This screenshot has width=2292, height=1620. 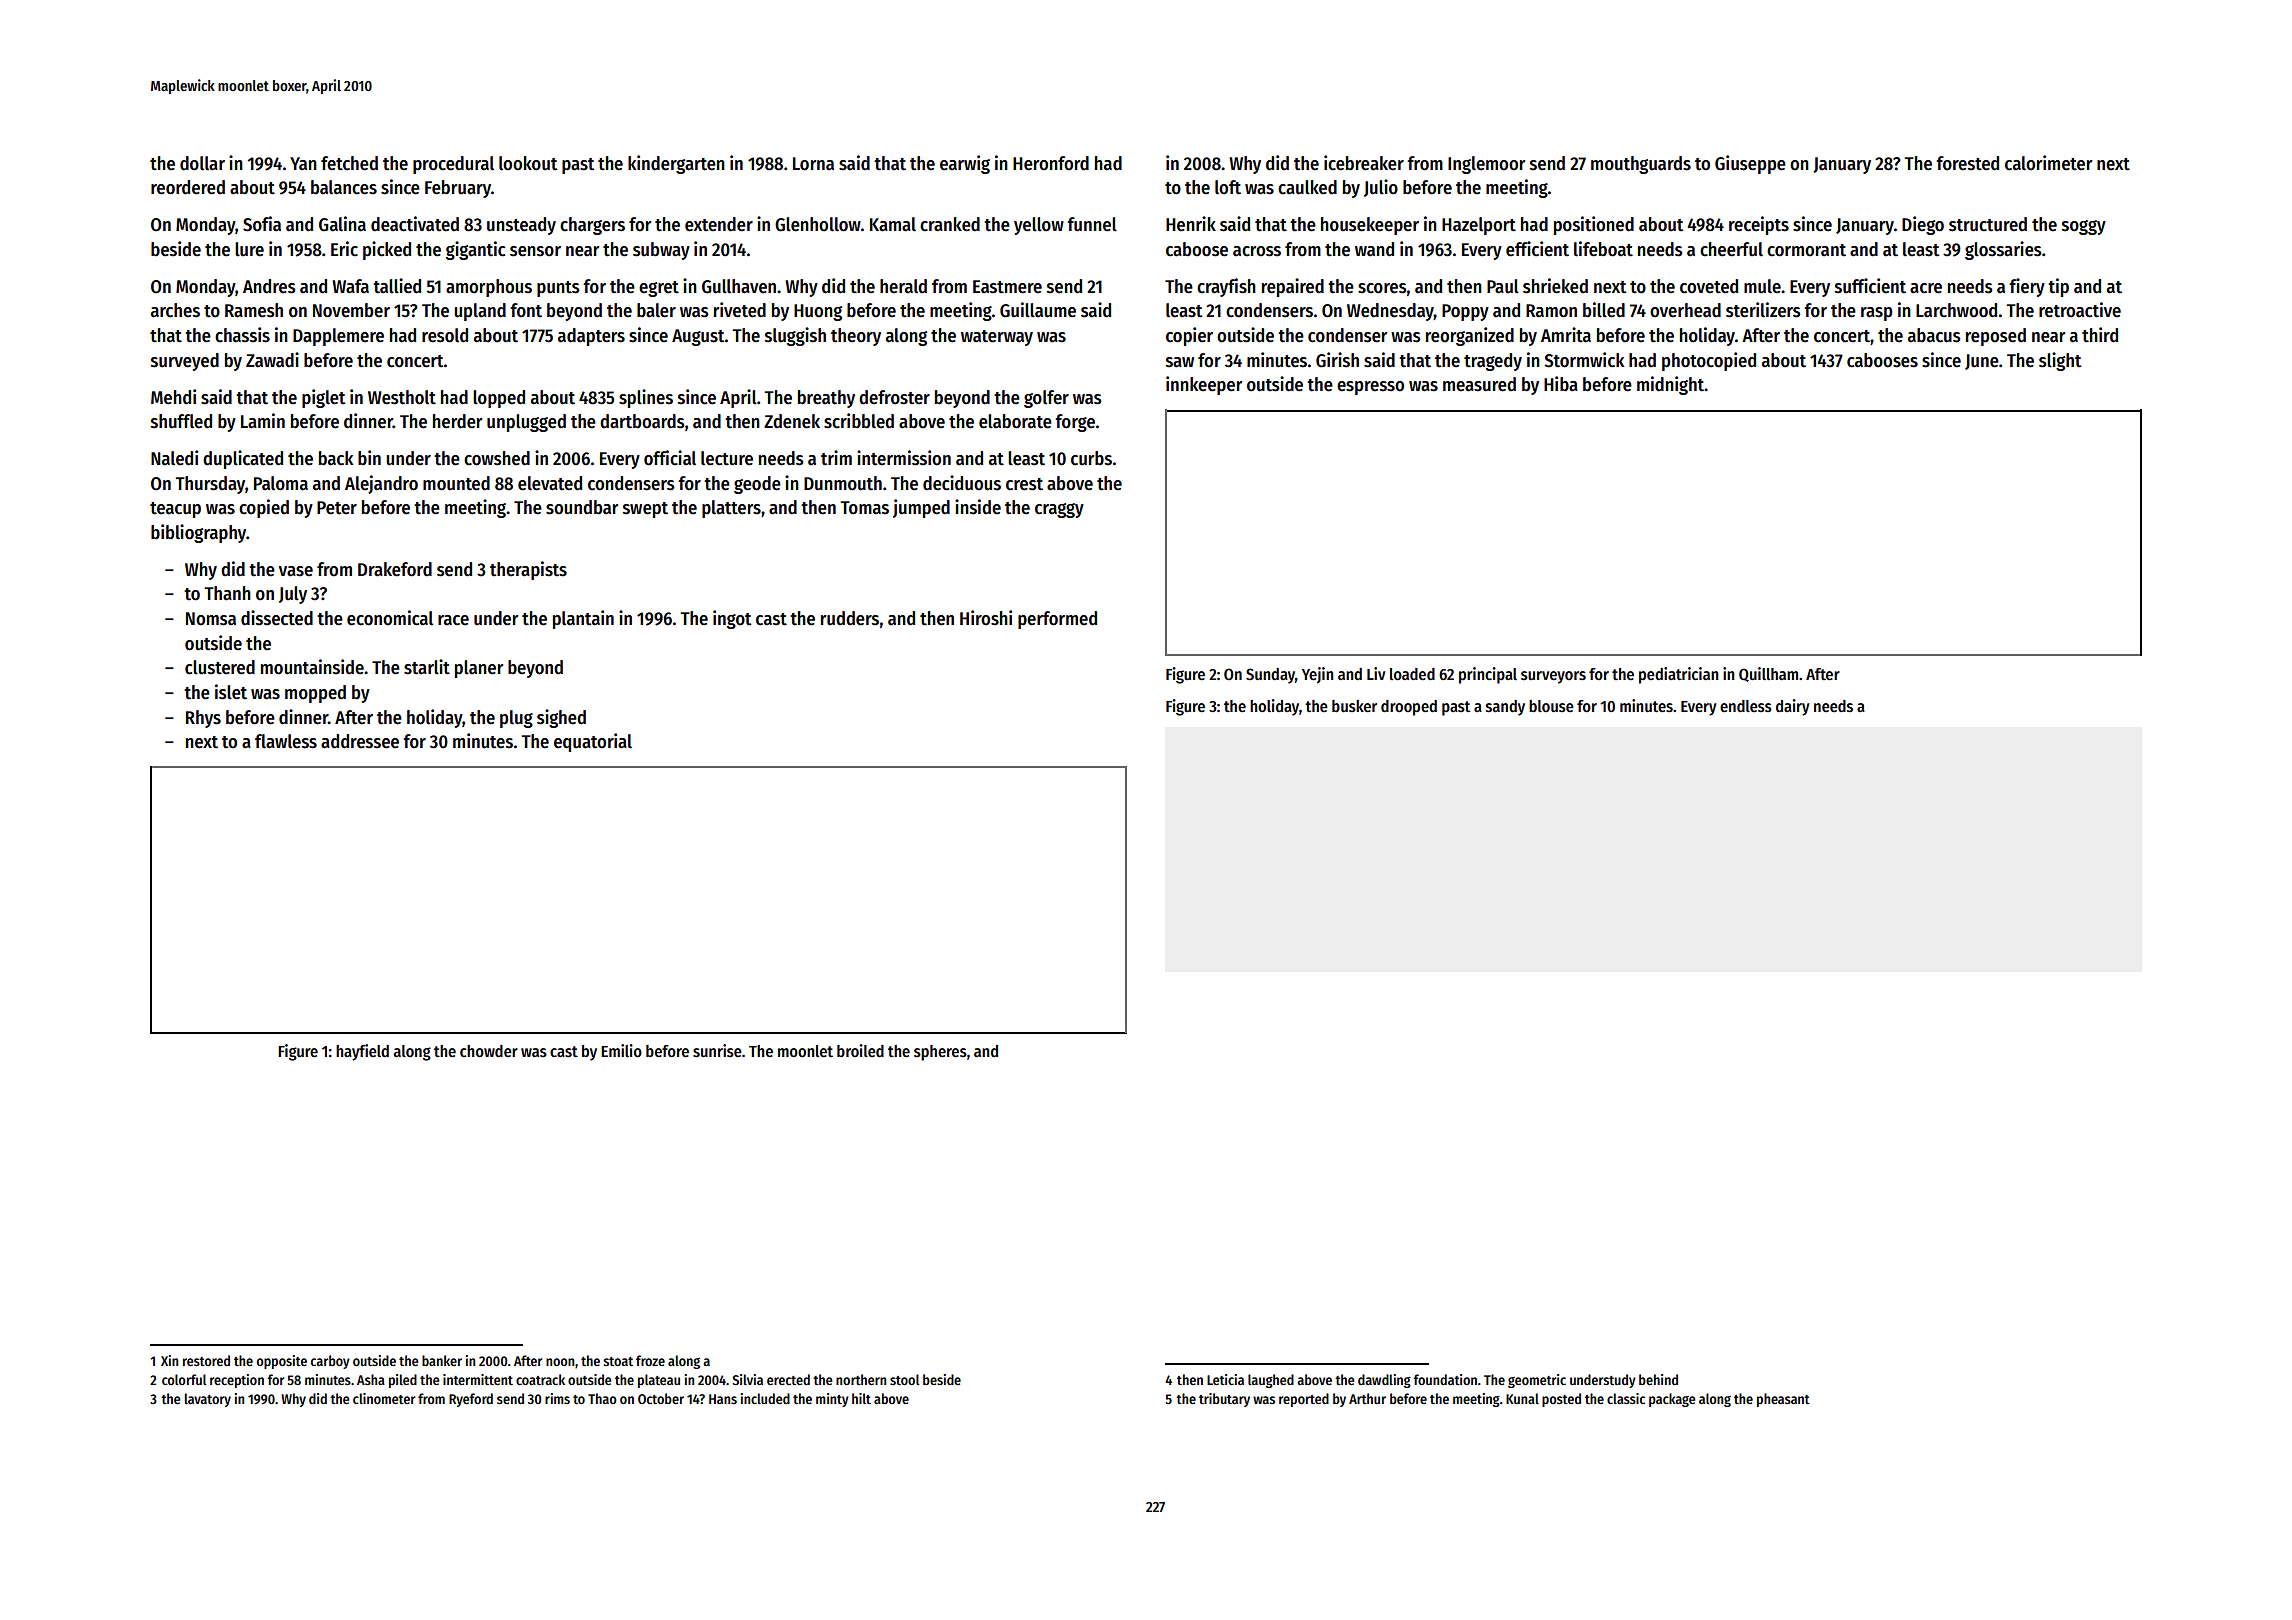 I want to click on Xin, so click(x=169, y=1360).
